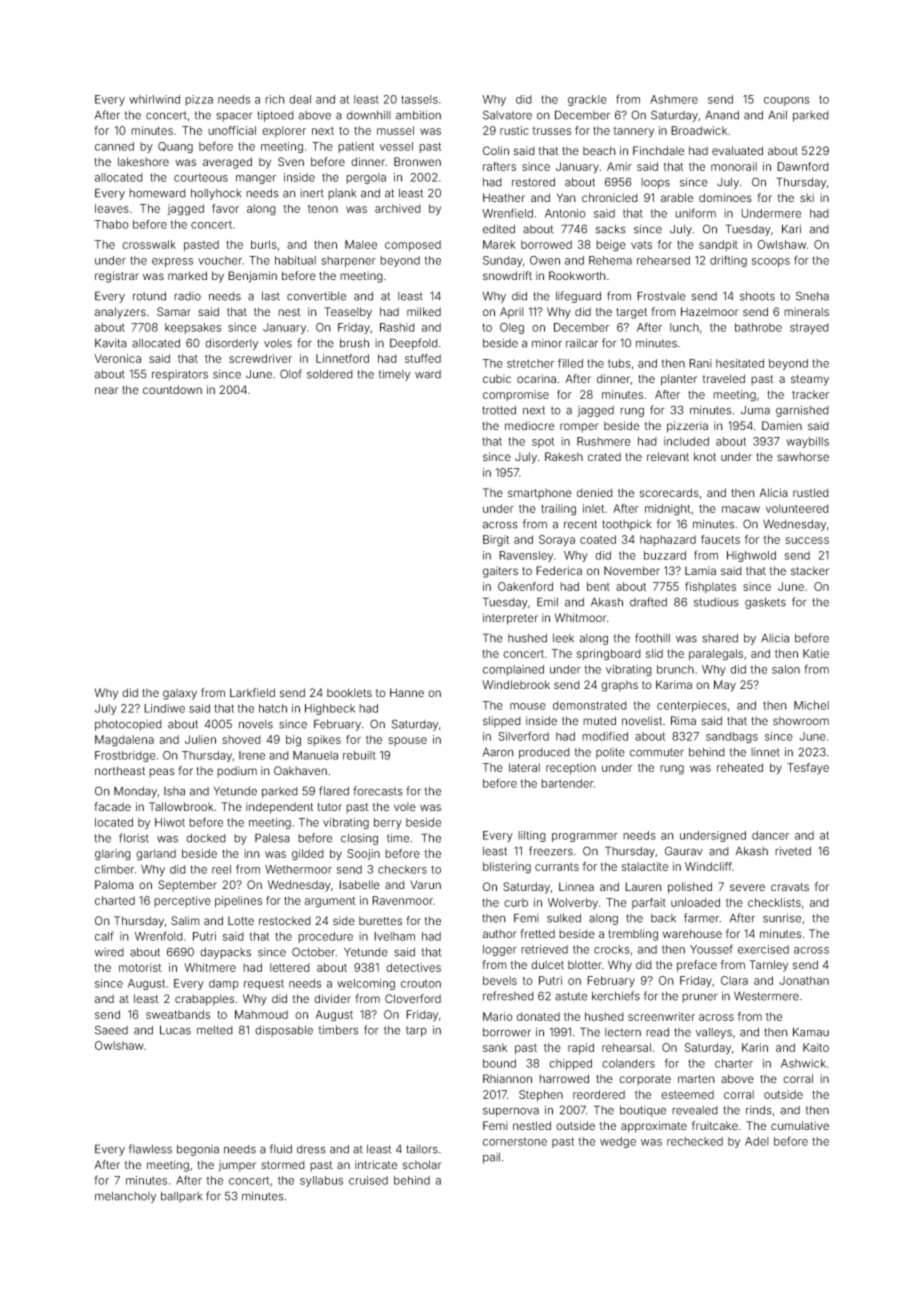 The width and height of the screenshot is (924, 1308). Describe the element at coordinates (181, 806) in the screenshot. I see `Tallowbrook` at that location.
